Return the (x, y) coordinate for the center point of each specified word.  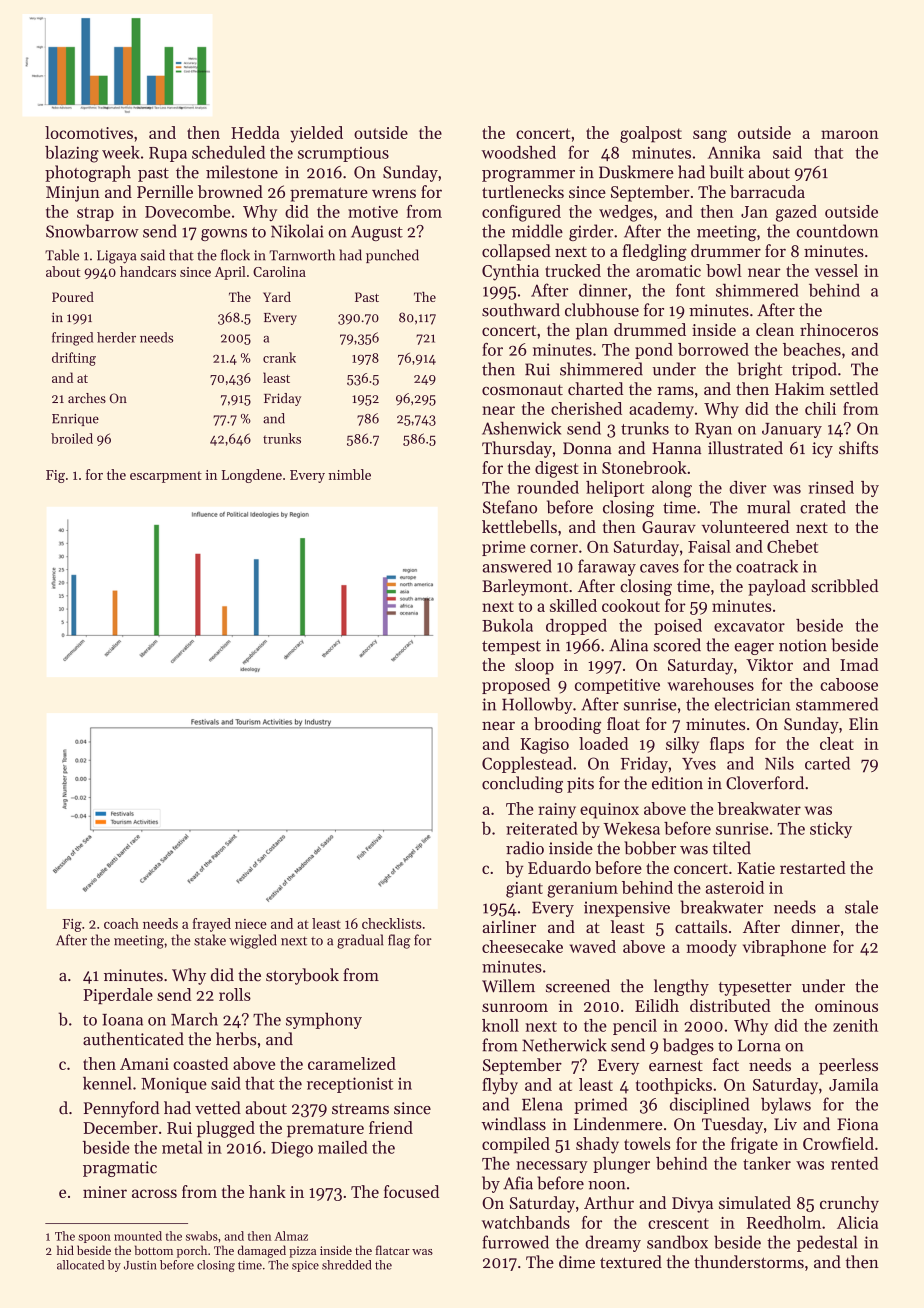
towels (647, 1143)
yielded (316, 134)
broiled (72, 438)
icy (822, 450)
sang (710, 136)
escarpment (166, 477)
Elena (542, 1104)
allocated (80, 1265)
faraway (607, 567)
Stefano (510, 507)
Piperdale (118, 996)
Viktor (769, 664)
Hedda (255, 132)
